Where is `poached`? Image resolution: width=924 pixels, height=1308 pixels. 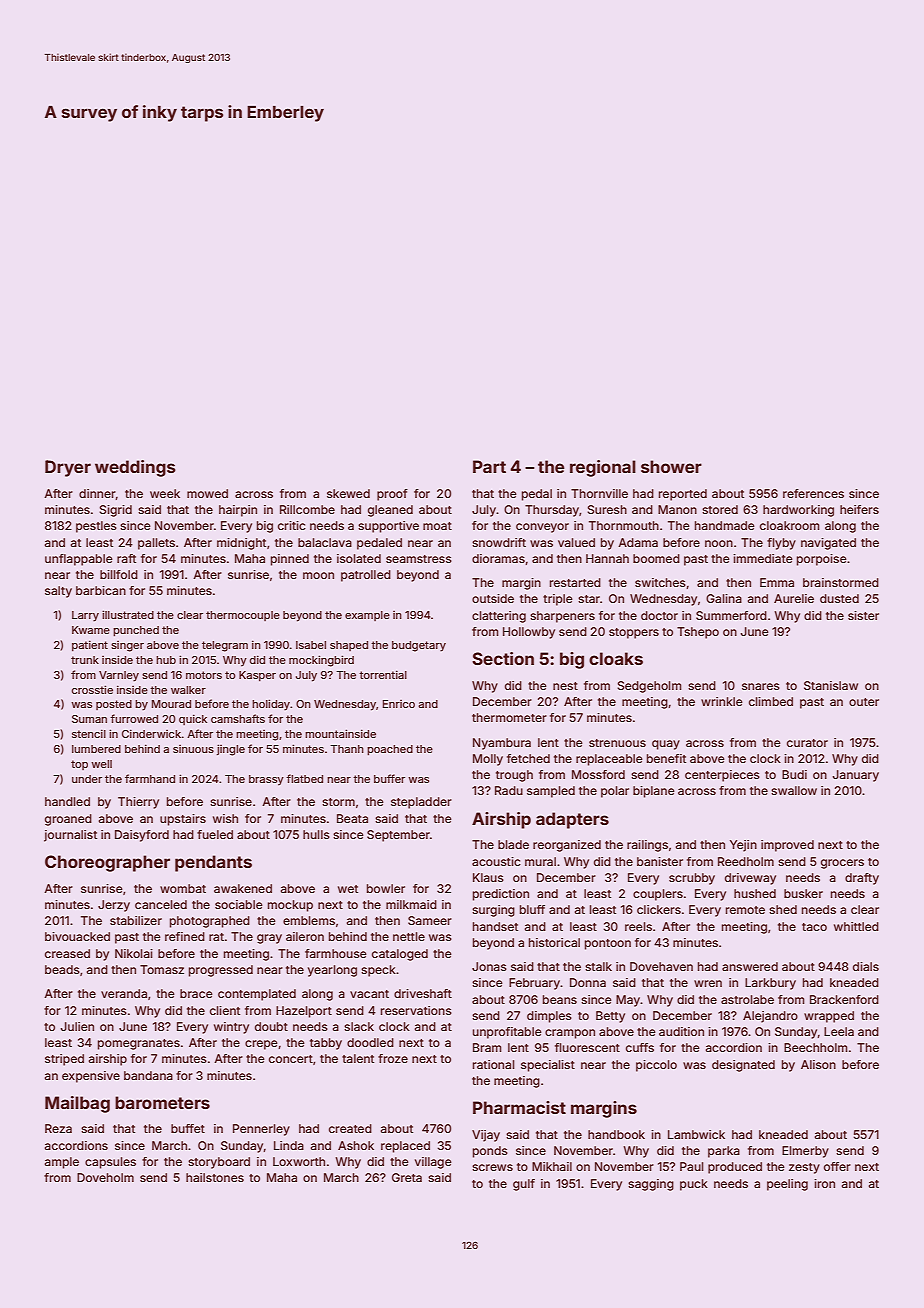
poached is located at coordinates (390, 750).
